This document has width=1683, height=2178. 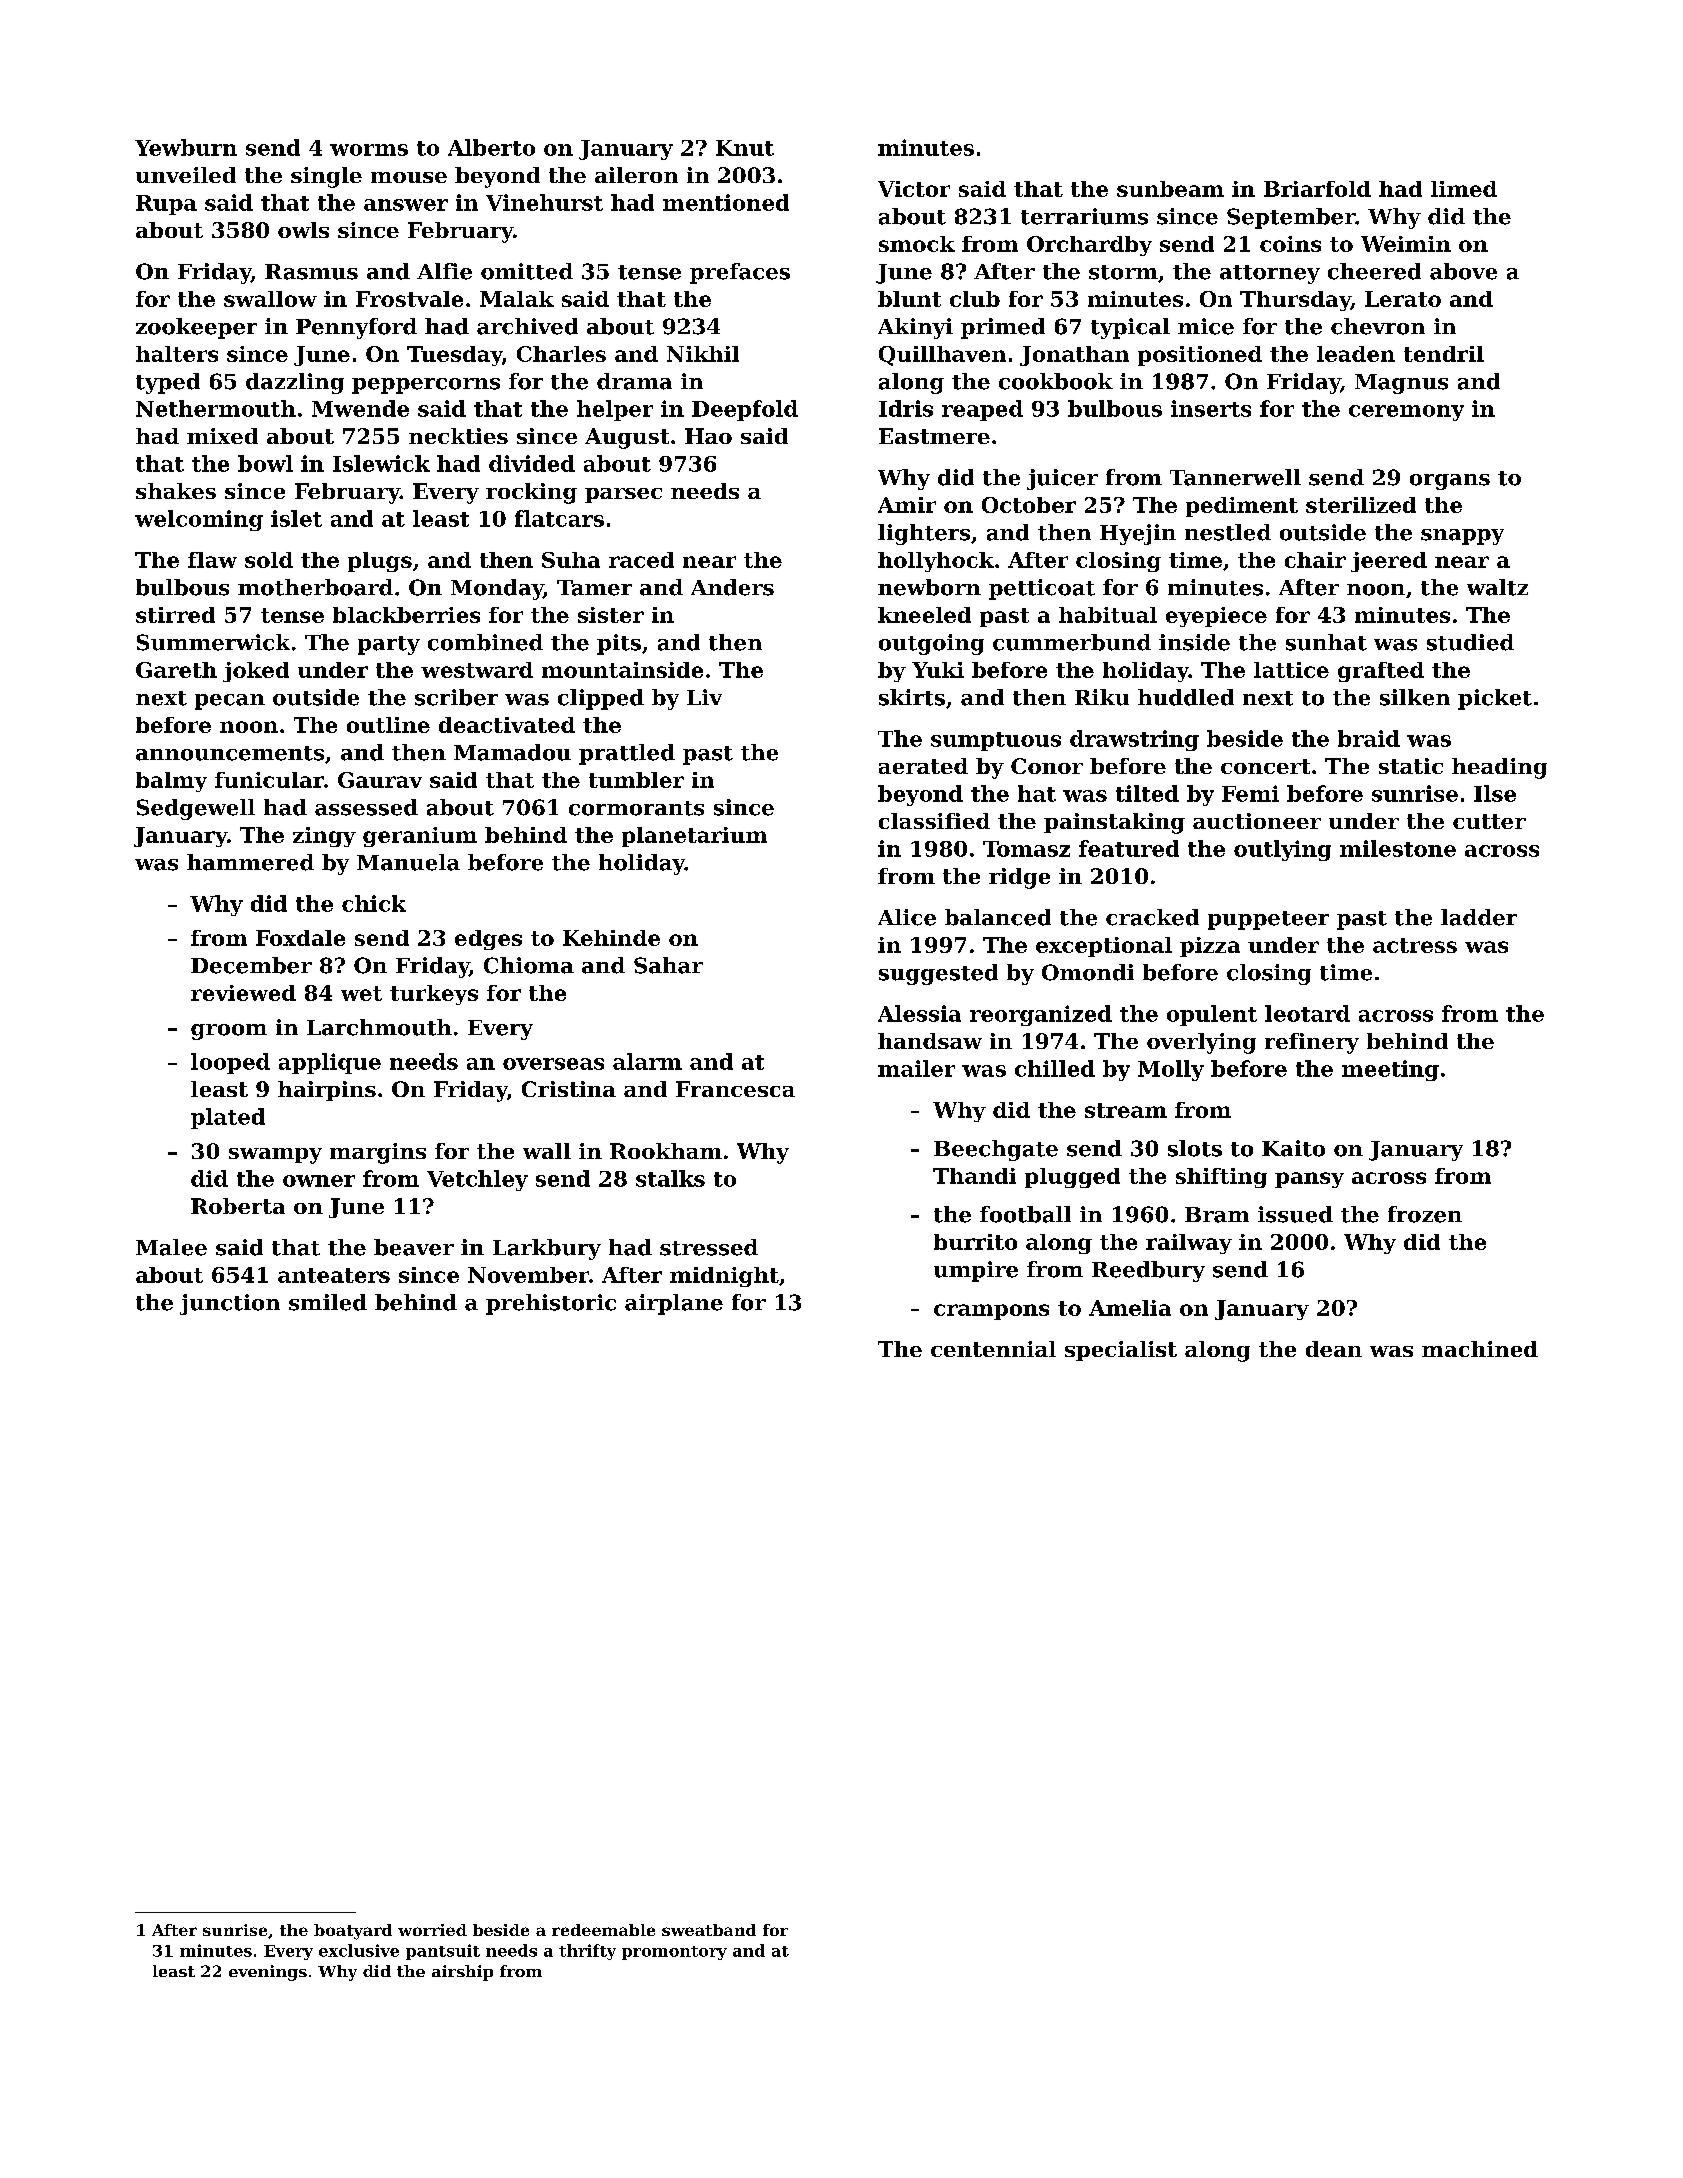 I want to click on December, so click(x=251, y=965).
